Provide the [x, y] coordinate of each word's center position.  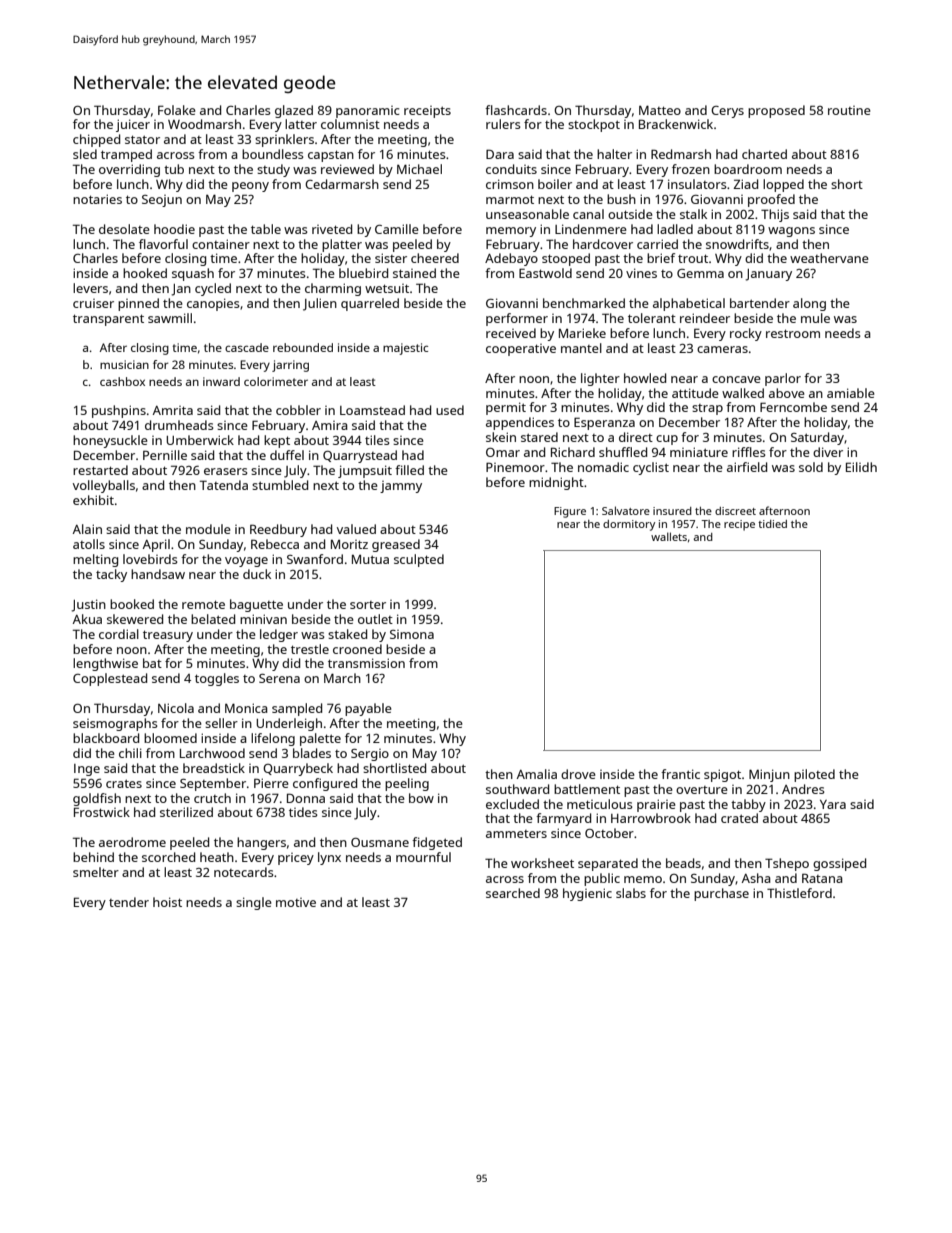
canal [588, 214]
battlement [587, 789]
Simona [412, 634]
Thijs [775, 215]
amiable [851, 393]
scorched [168, 857]
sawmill [170, 318]
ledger [279, 635]
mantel [581, 348]
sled [85, 154]
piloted [814, 775]
